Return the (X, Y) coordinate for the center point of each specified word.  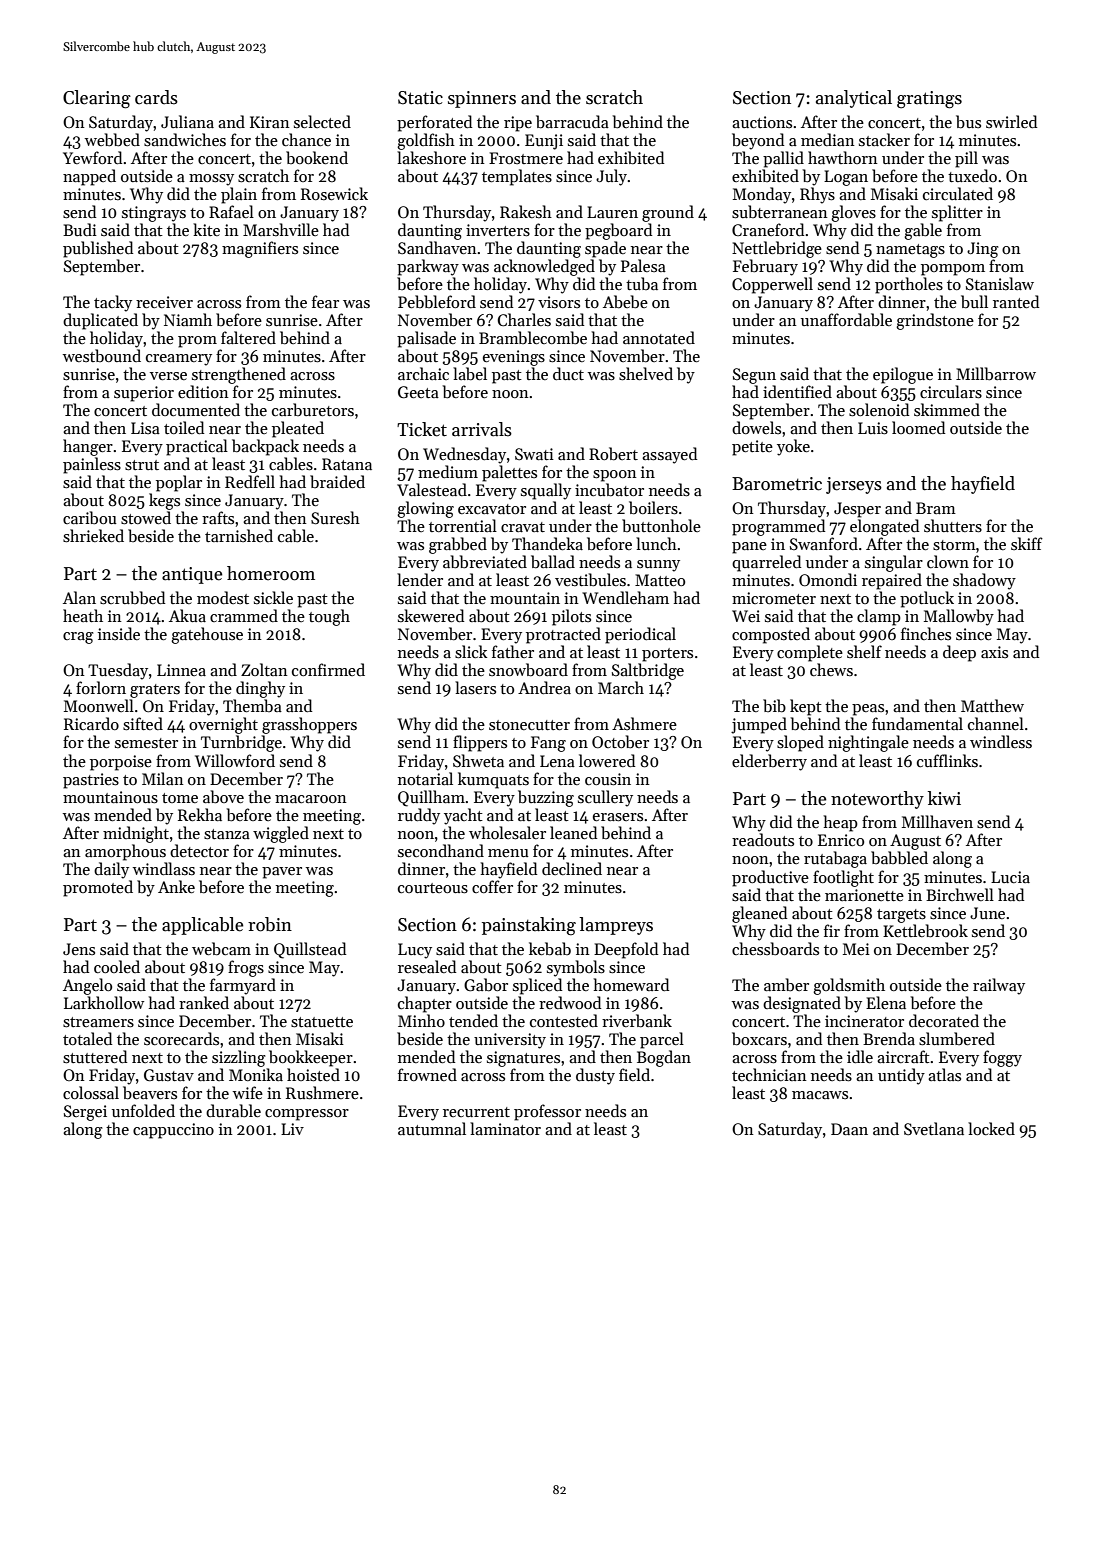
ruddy (419, 816)
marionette (864, 895)
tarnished (239, 535)
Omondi (828, 580)
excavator (492, 509)
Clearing (97, 99)
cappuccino (173, 1131)
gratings (929, 100)
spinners (482, 99)
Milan (163, 778)
